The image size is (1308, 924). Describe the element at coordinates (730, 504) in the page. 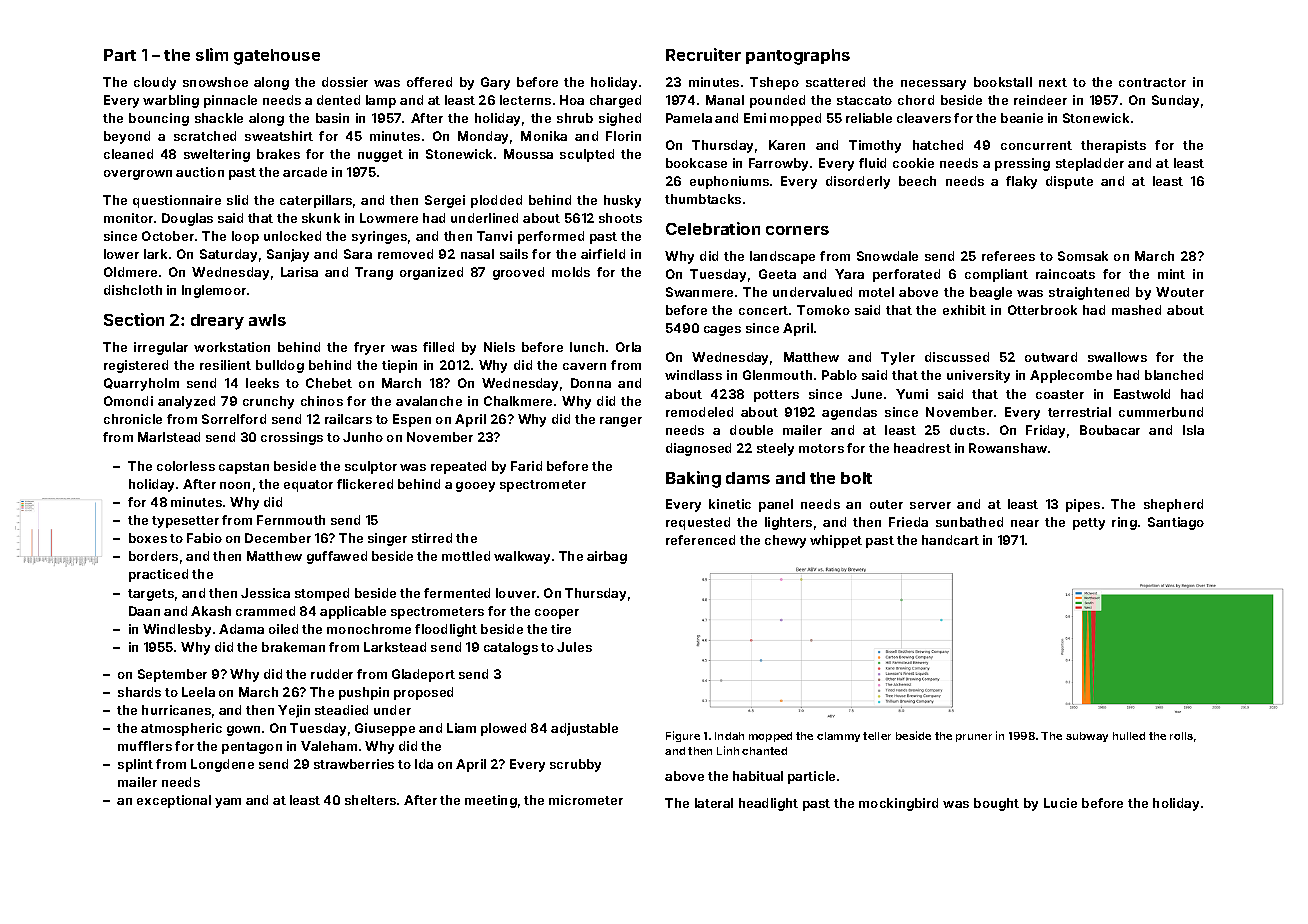

I see `kinetic` at that location.
